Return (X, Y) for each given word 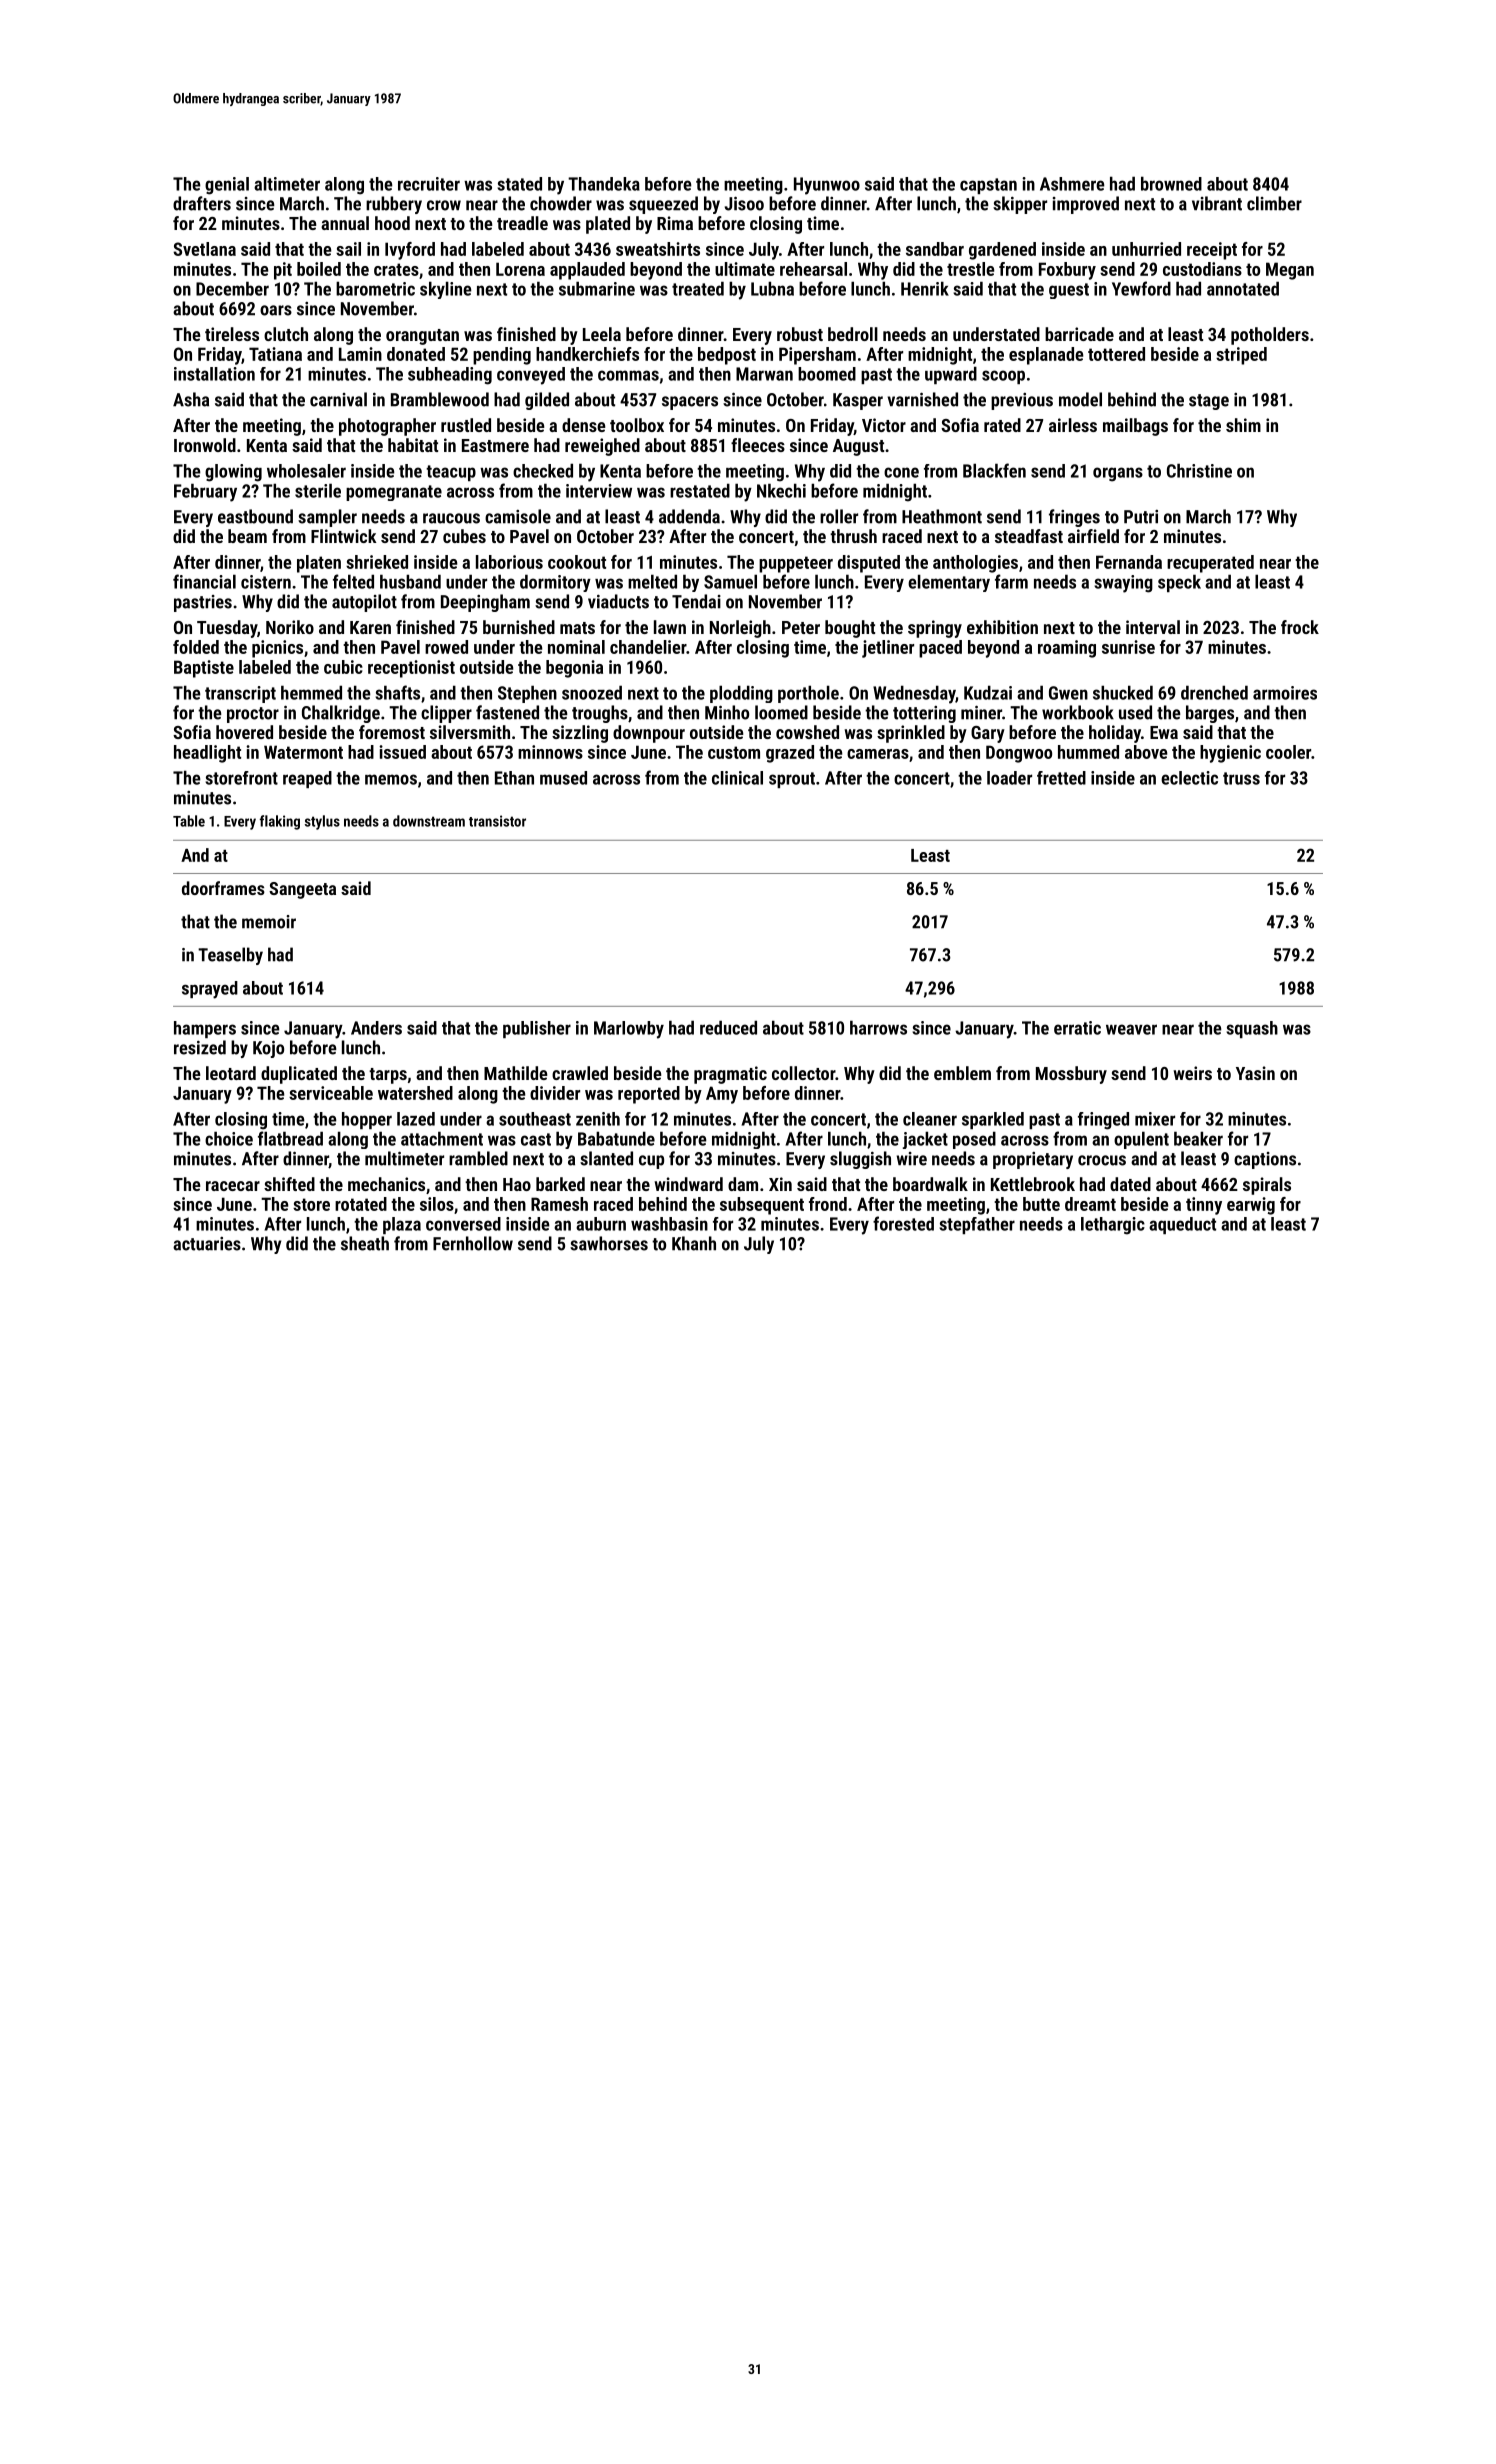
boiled (319, 269)
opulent (1141, 1140)
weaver (1131, 1029)
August (858, 447)
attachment (442, 1138)
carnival (338, 399)
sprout (792, 780)
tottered (1116, 354)
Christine (1199, 470)
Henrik (925, 288)
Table (189, 821)
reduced (728, 1027)
